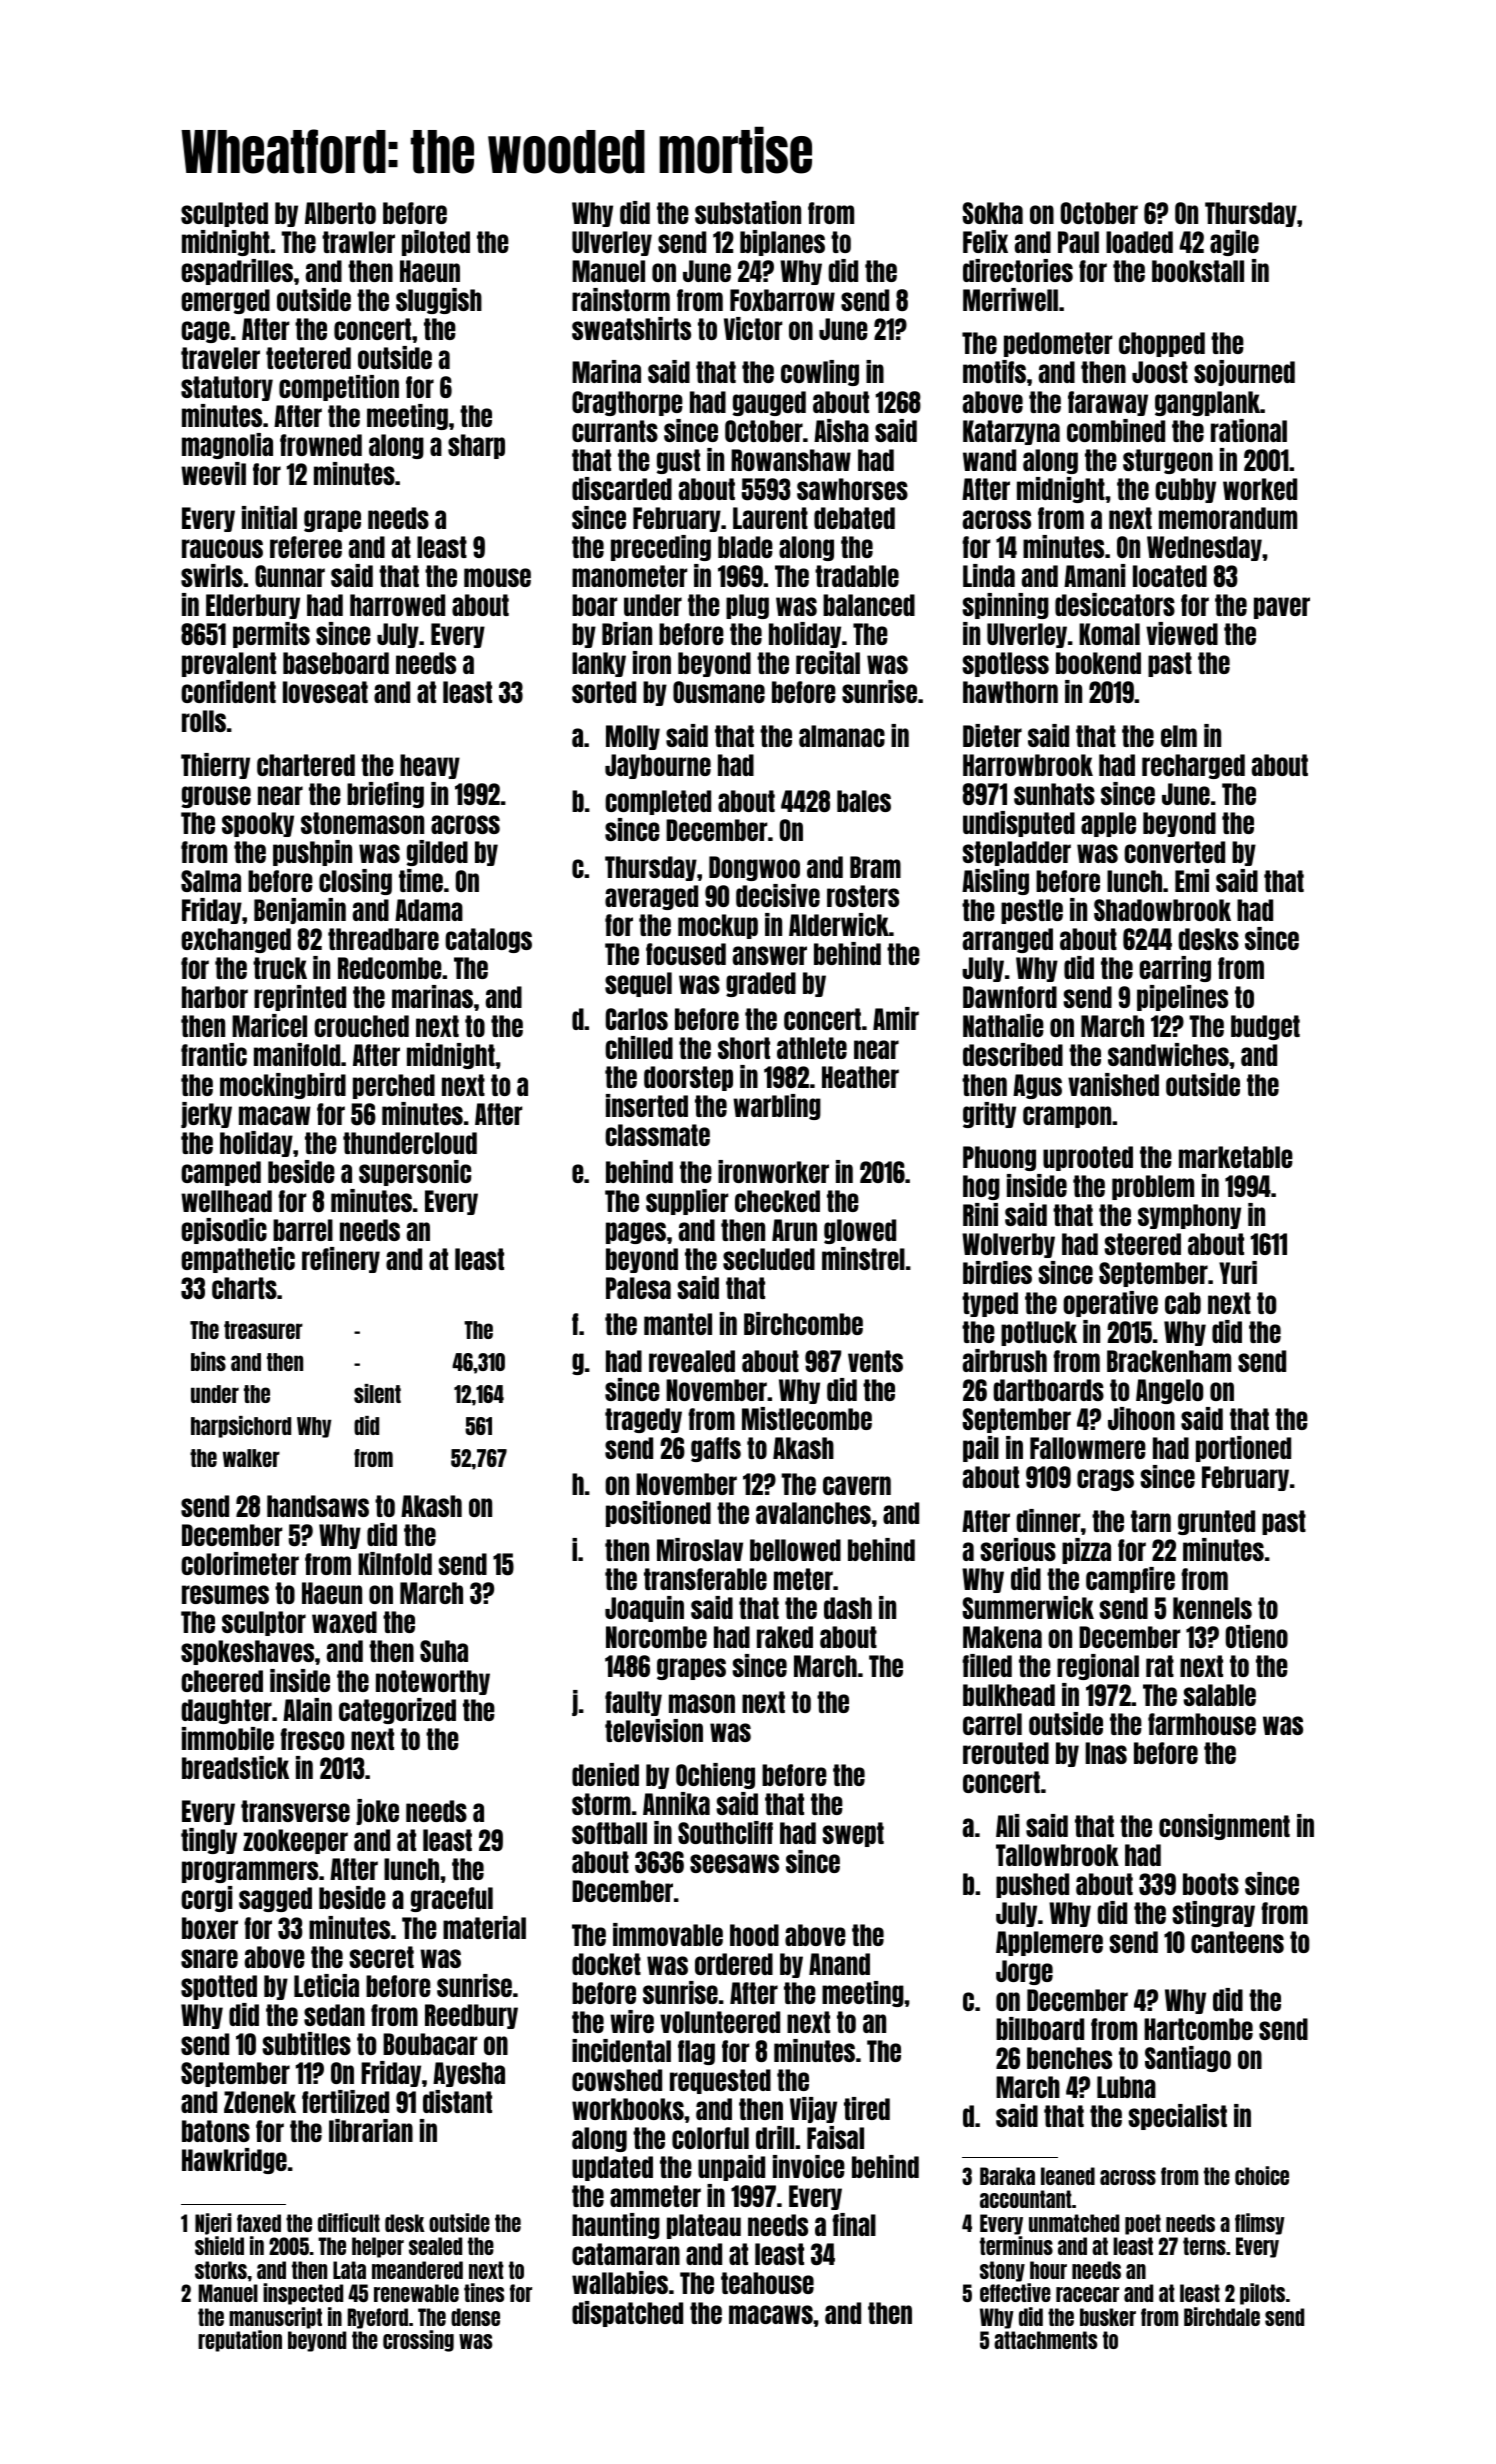  Describe the element at coordinates (719, 692) in the screenshot. I see `Ousmane` at that location.
